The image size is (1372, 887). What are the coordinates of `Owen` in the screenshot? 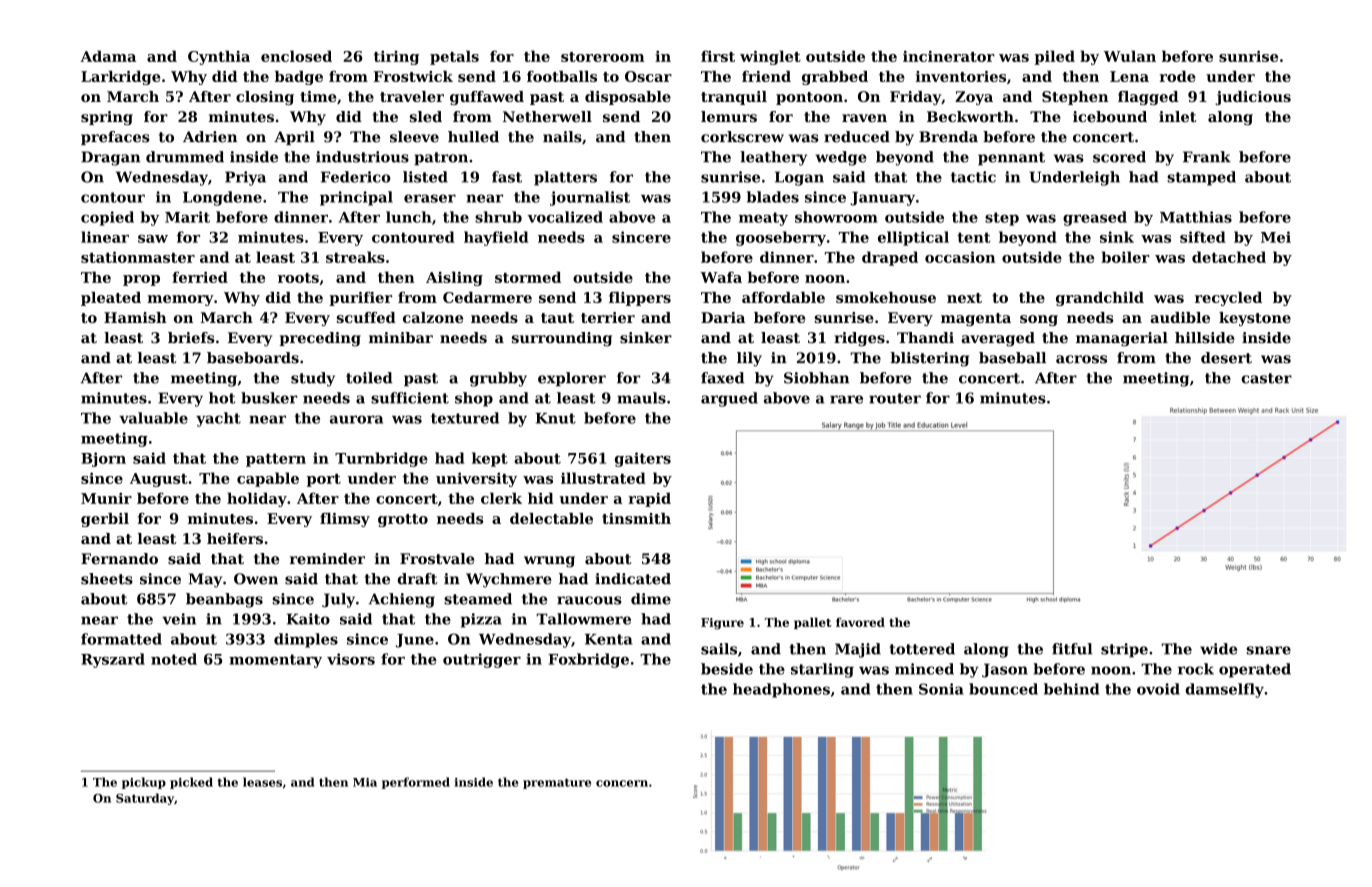 It's located at (256, 579).
